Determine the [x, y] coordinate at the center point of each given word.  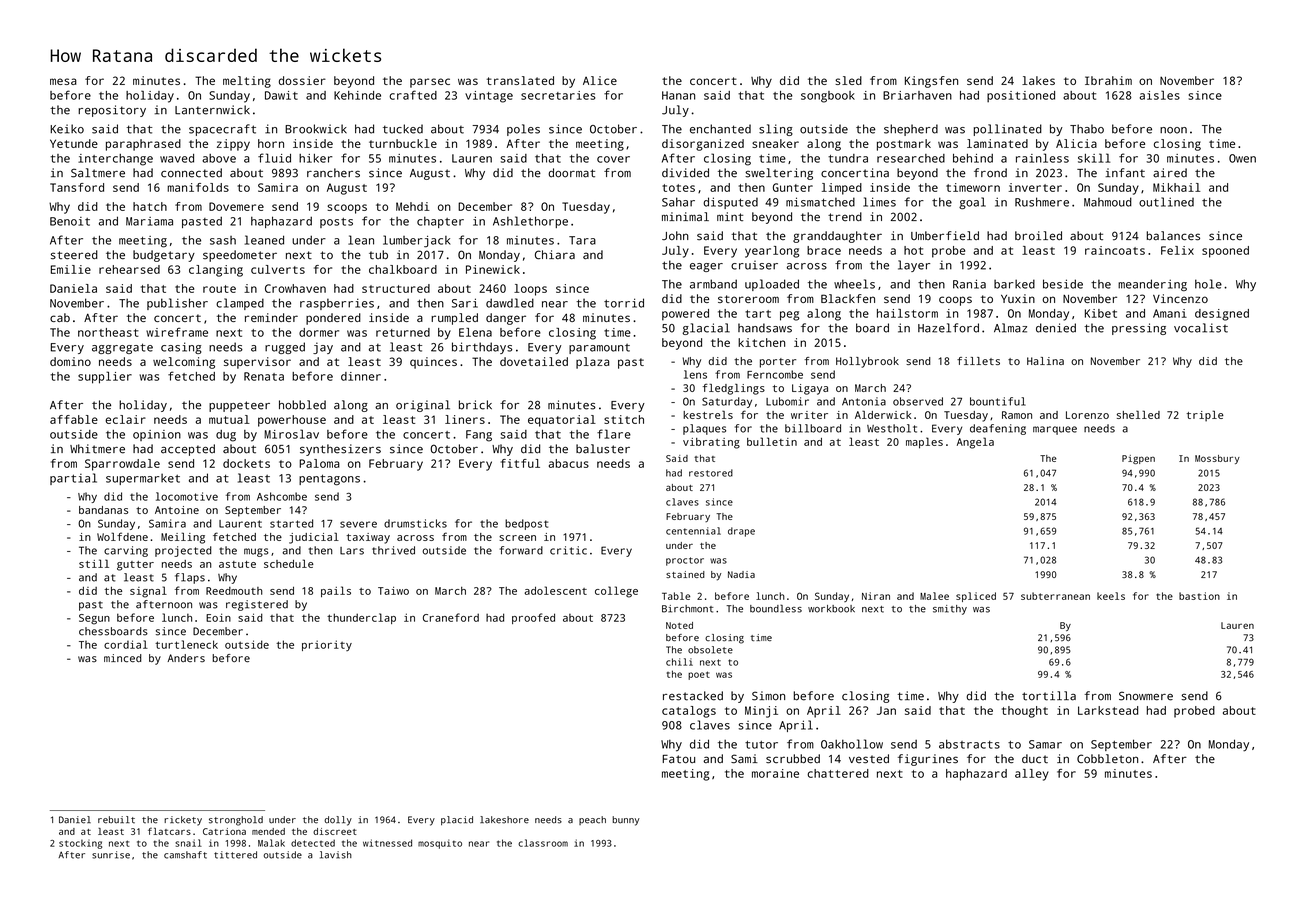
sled [848, 80]
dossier [302, 80]
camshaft [185, 855]
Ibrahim [1108, 80]
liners [465, 419]
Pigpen [1138, 459]
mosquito [440, 844]
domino [70, 361]
